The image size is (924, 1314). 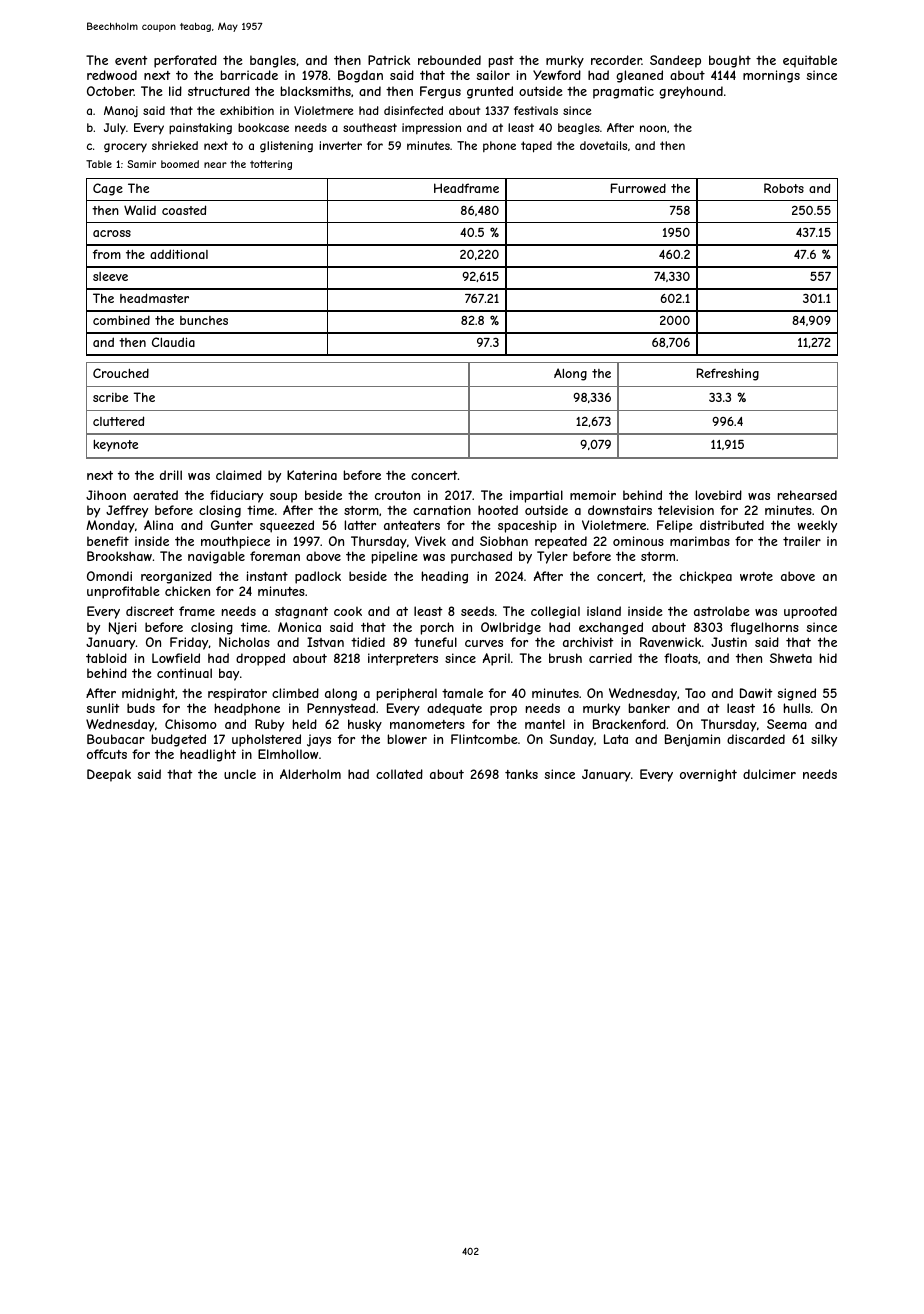 I want to click on coasted, so click(x=184, y=210).
